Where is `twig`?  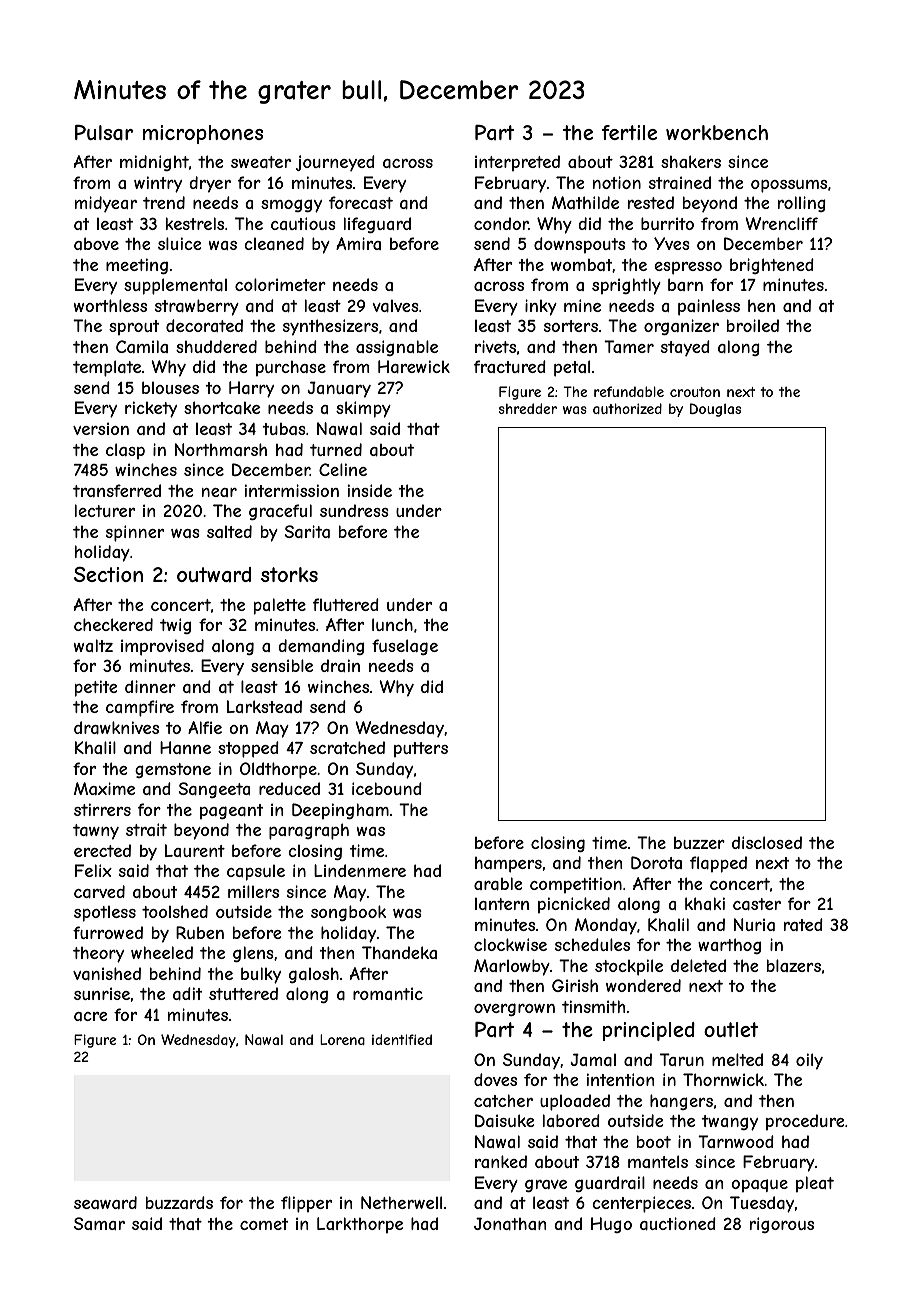 twig is located at coordinates (175, 626).
